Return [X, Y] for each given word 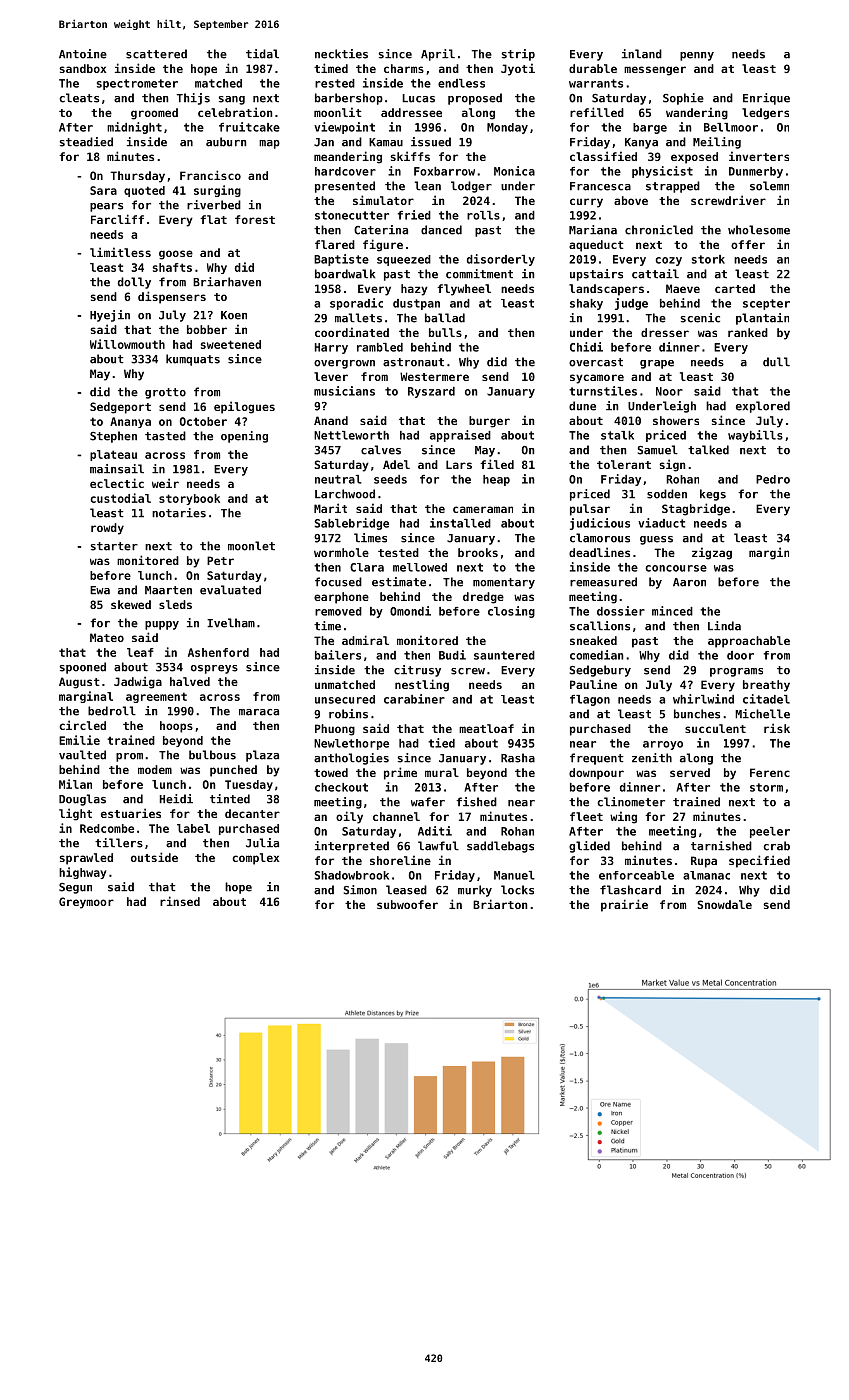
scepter [766, 304]
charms [404, 68]
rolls [483, 215]
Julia [262, 843]
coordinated [352, 332]
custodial [120, 498]
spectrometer [137, 84]
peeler [770, 832]
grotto [165, 393]
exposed [694, 158]
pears [106, 207]
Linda [724, 626]
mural [442, 772]
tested [398, 552]
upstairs [596, 275]
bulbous [212, 755]
